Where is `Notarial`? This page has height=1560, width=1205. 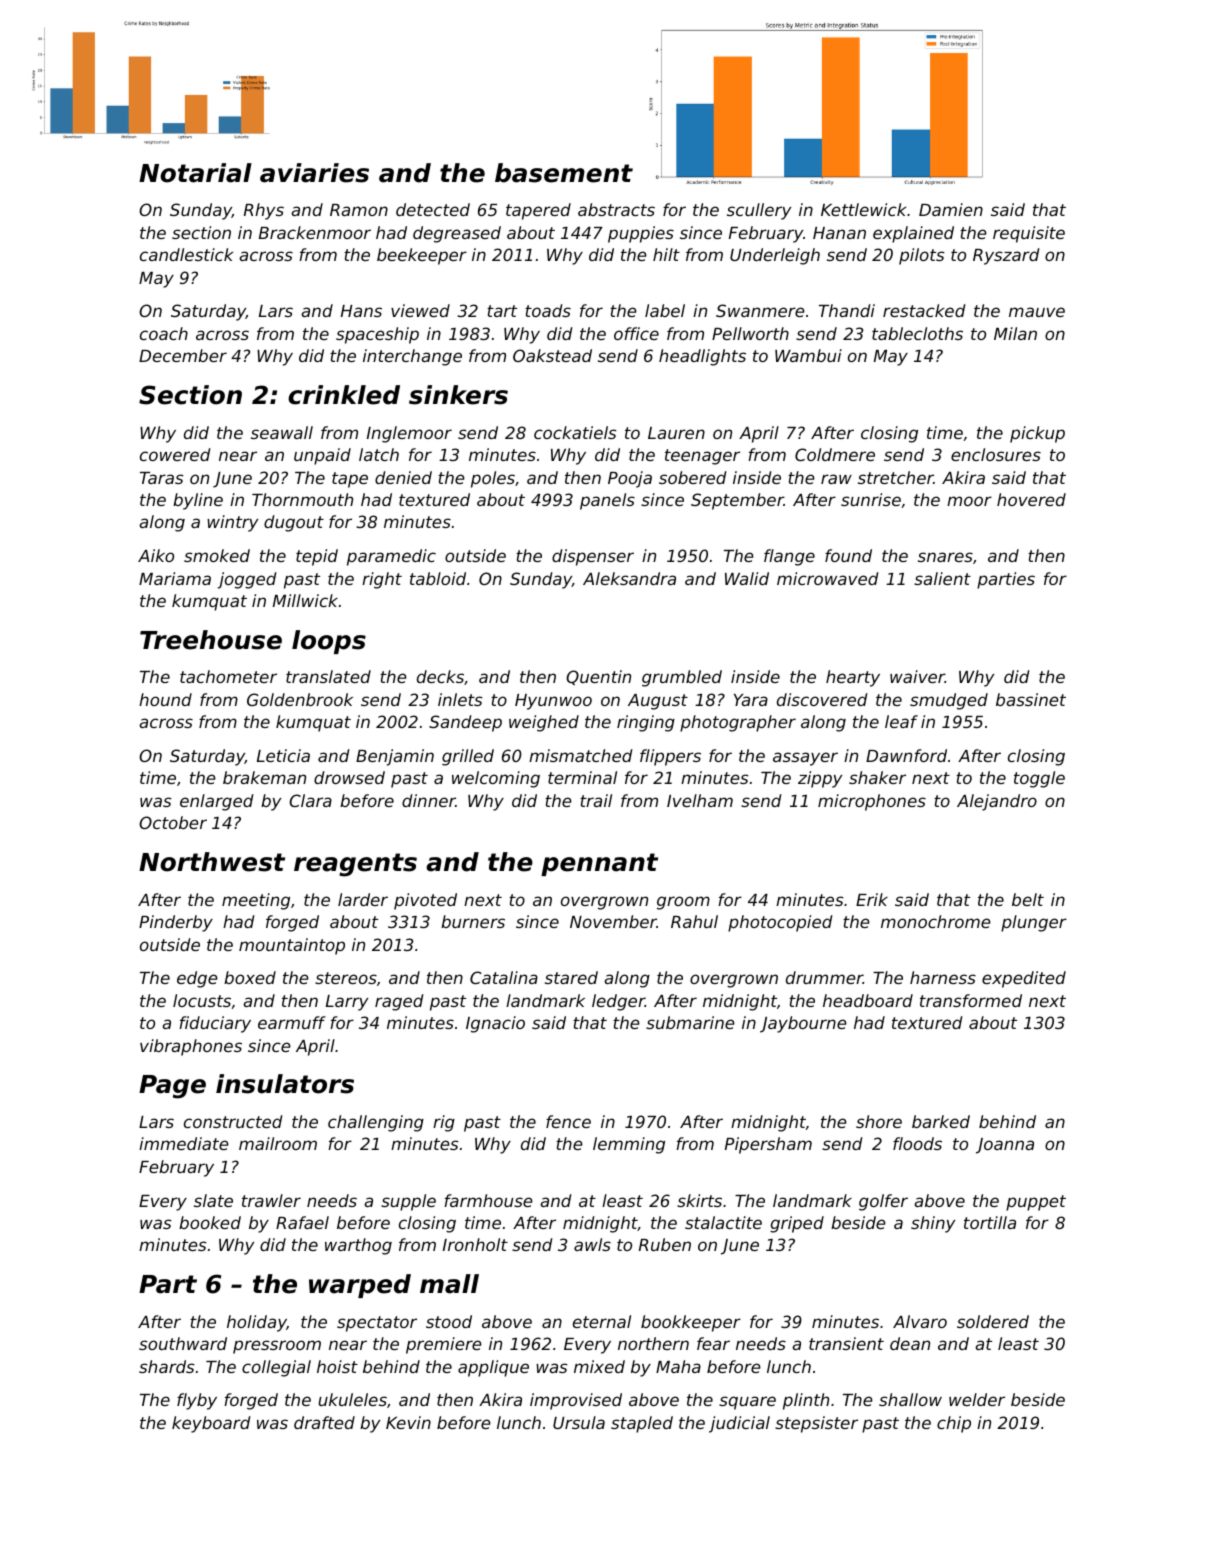 Notarial is located at coordinates (195, 173).
